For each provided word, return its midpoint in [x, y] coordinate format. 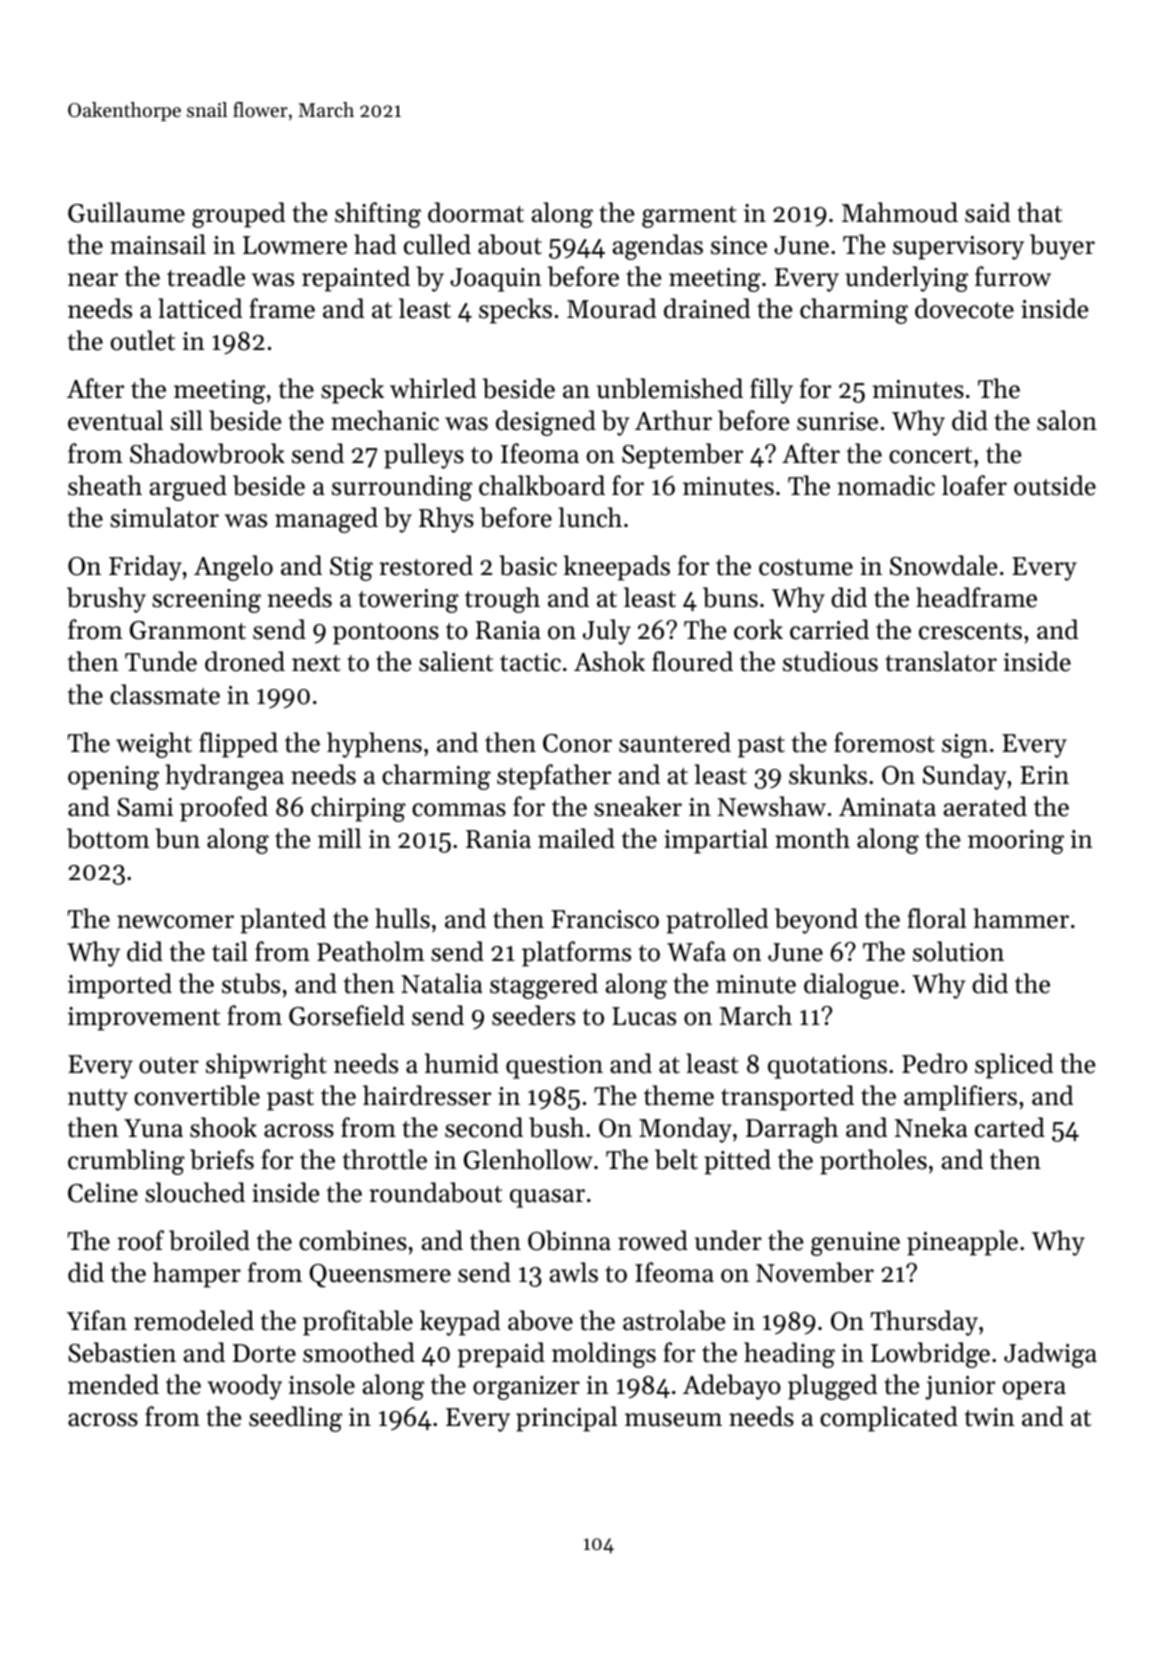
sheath [105, 485]
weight [154, 745]
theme [679, 1095]
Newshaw [772, 806]
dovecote [964, 308]
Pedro [934, 1063]
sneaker [638, 806]
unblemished [670, 388]
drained [707, 308]
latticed [200, 308]
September [682, 456]
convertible [197, 1095]
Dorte [264, 1353]
